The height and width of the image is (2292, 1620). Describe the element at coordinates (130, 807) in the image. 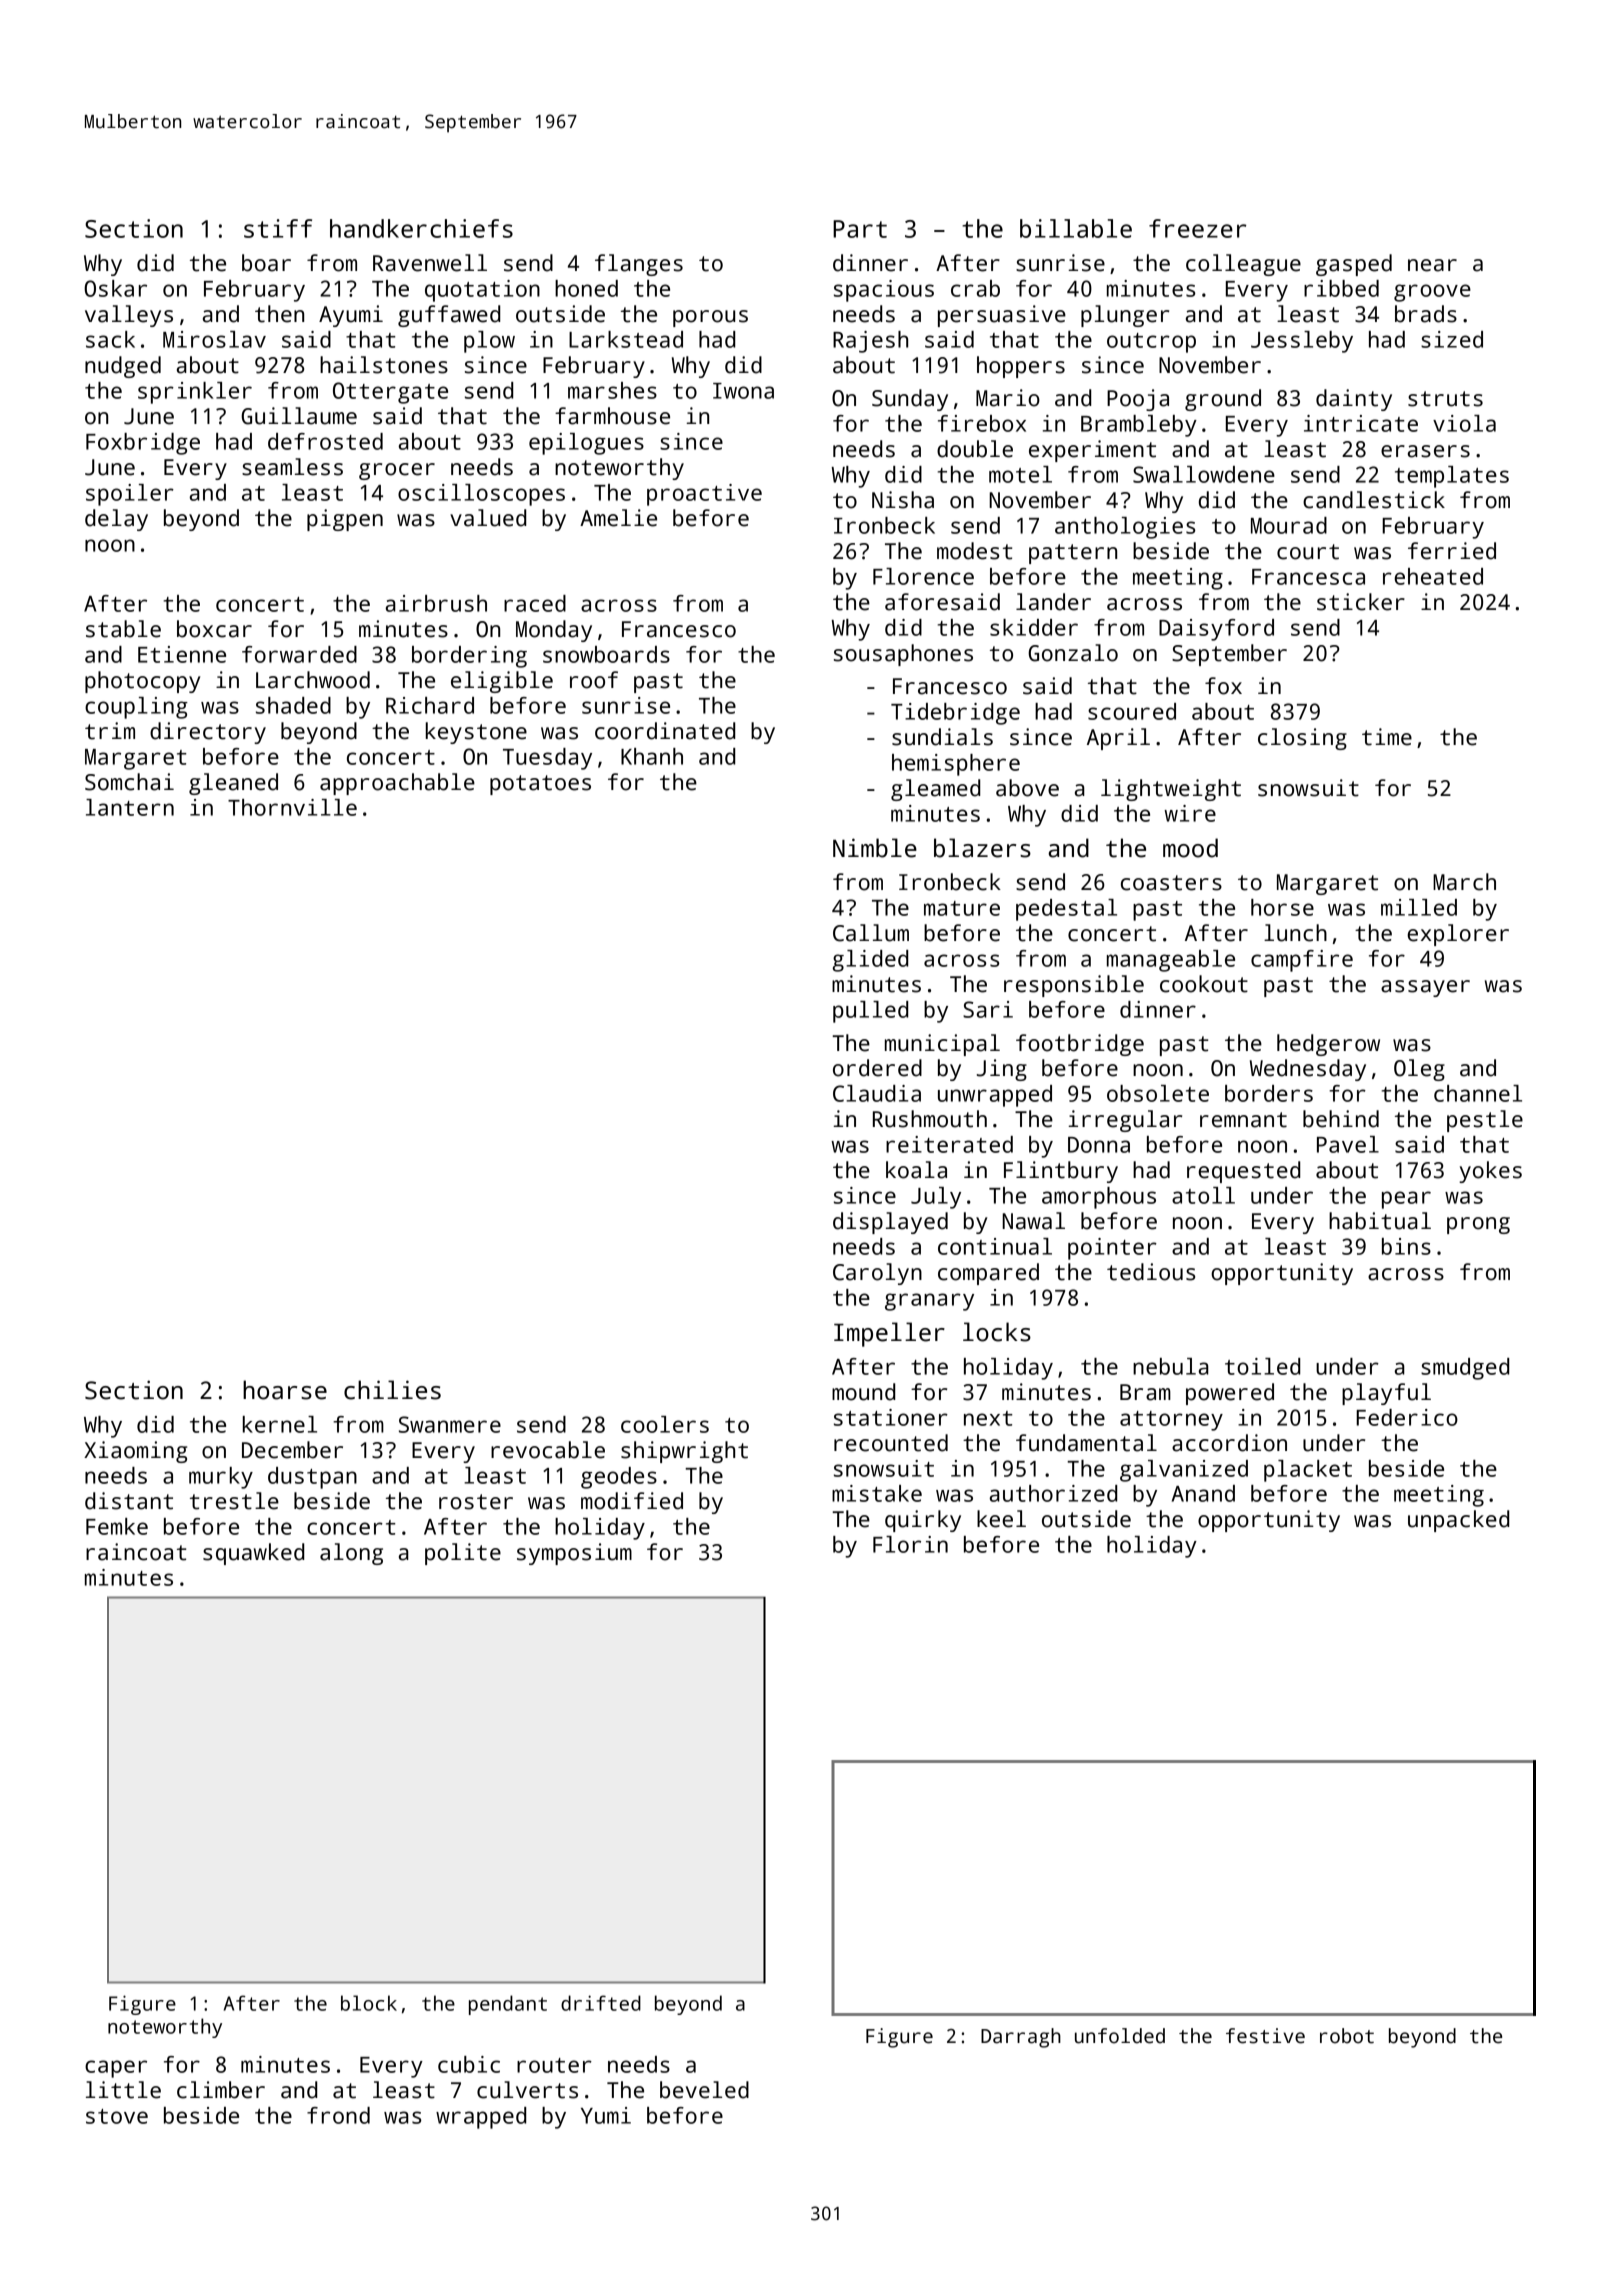

I see `lantern` at that location.
